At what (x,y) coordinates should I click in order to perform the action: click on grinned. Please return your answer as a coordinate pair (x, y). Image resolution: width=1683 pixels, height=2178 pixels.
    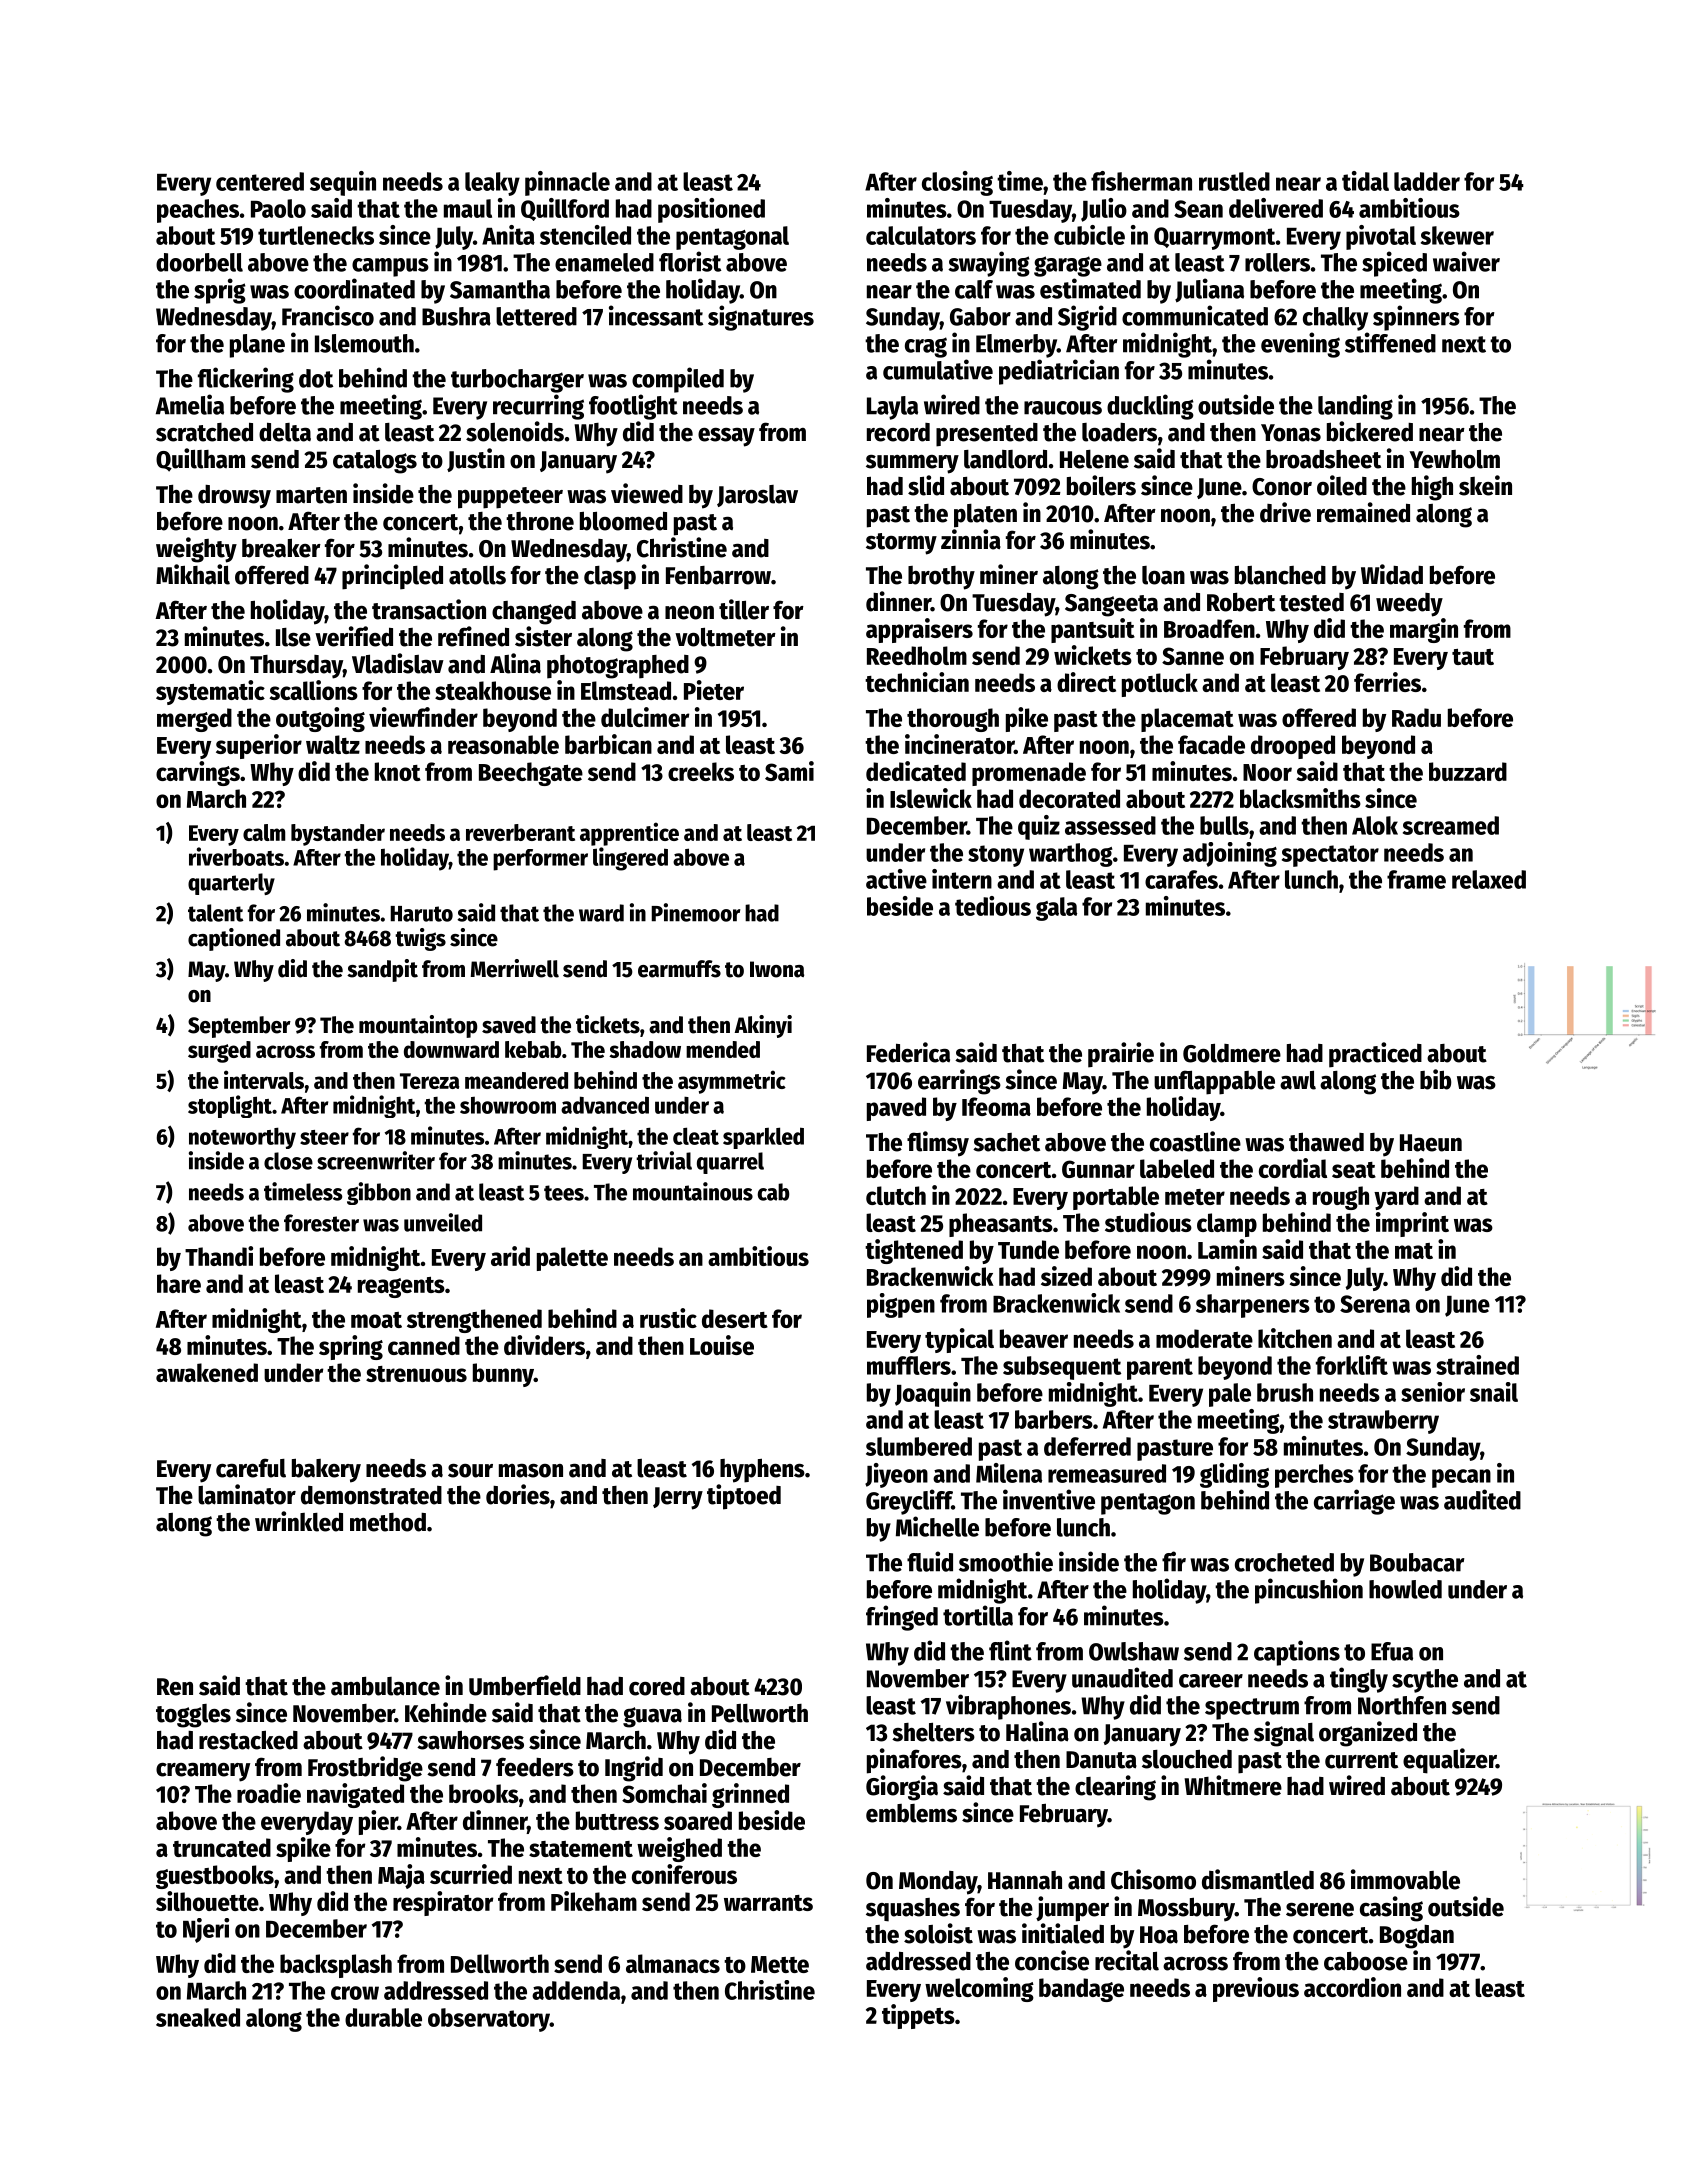
    Looking at the image, I should click on (750, 1795).
